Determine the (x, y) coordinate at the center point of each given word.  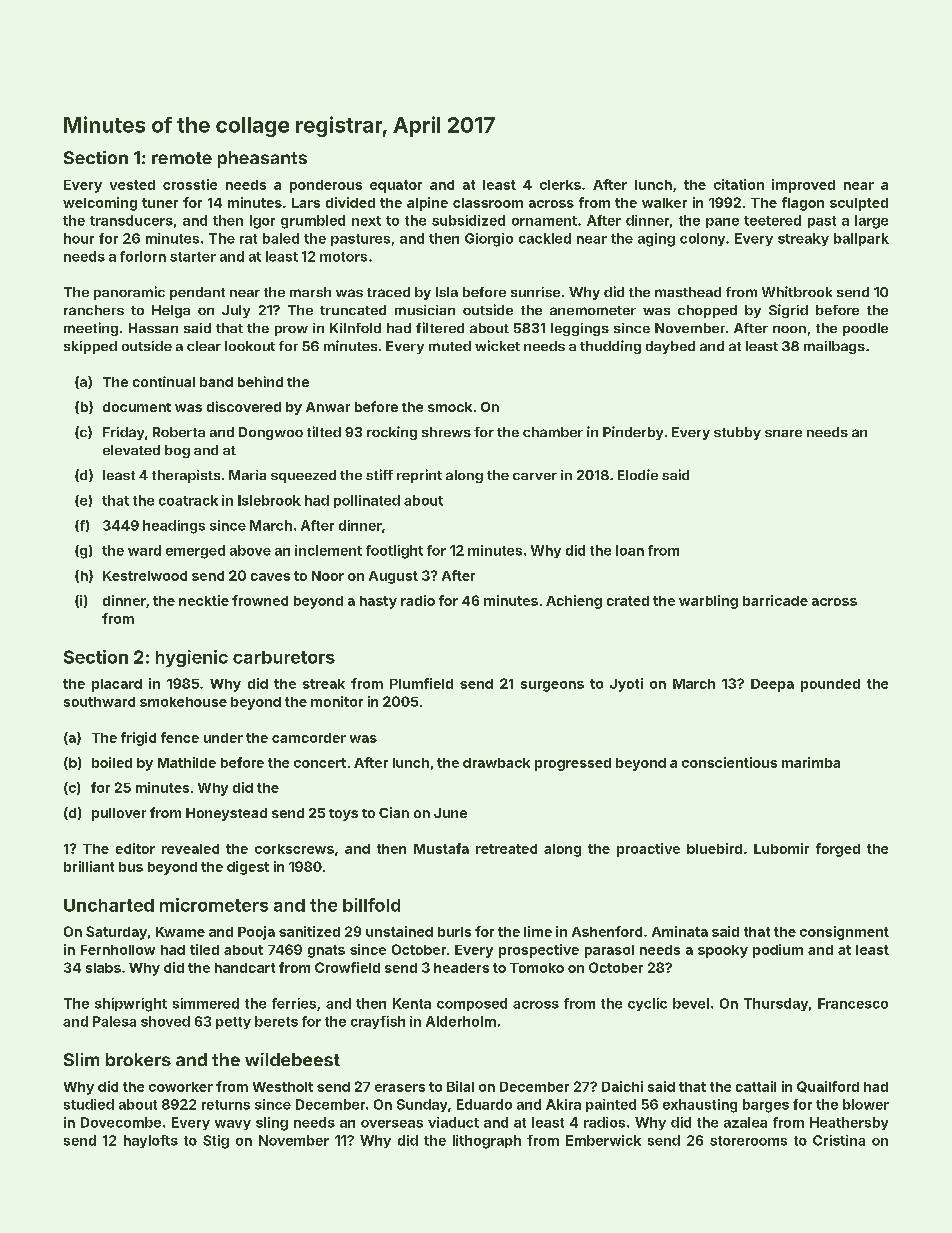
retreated (506, 849)
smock (450, 407)
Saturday (116, 933)
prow (291, 331)
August (393, 577)
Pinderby (633, 433)
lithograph (487, 1142)
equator (396, 186)
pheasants (262, 159)
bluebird (714, 848)
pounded (830, 685)
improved (803, 186)
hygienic (192, 658)
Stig (216, 1142)
